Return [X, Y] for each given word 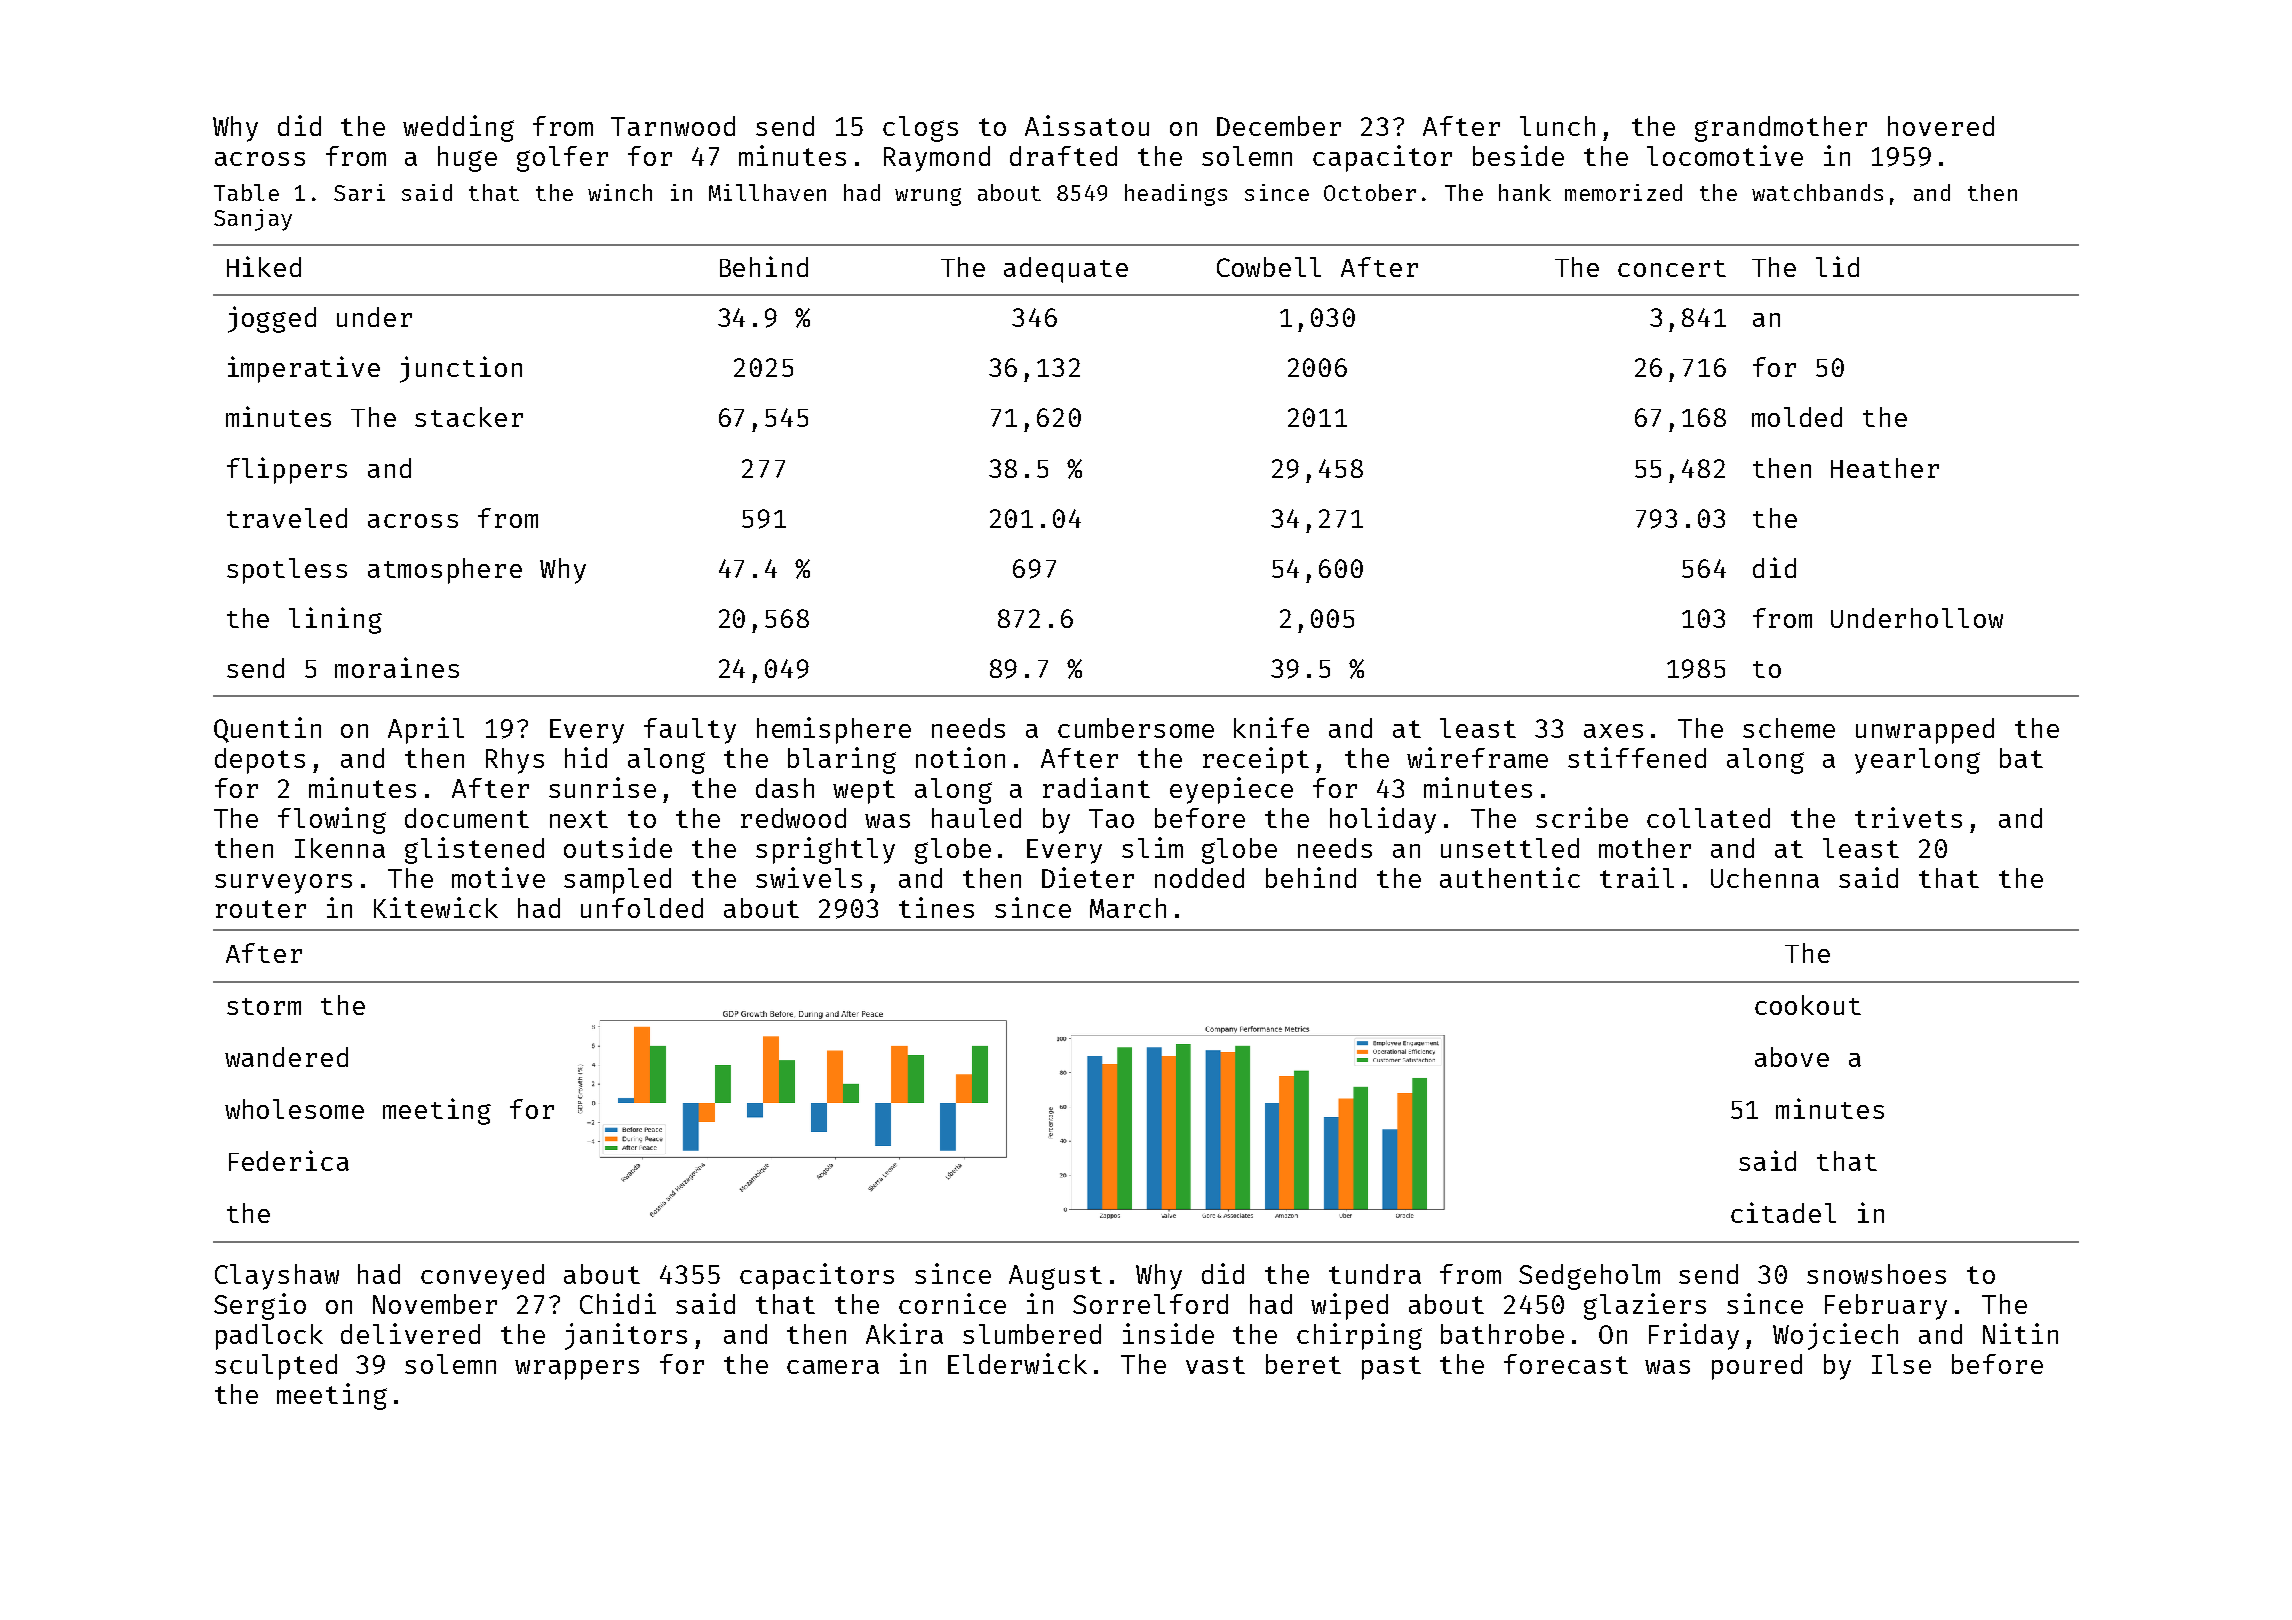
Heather [1885, 468]
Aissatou [1087, 125]
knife [1271, 727]
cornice [952, 1303]
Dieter [1088, 877]
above [1792, 1057]
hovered [1941, 126]
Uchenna [1765, 878]
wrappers [577, 1370]
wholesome [294, 1109]
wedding [458, 128]
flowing [332, 820]
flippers [287, 470]
